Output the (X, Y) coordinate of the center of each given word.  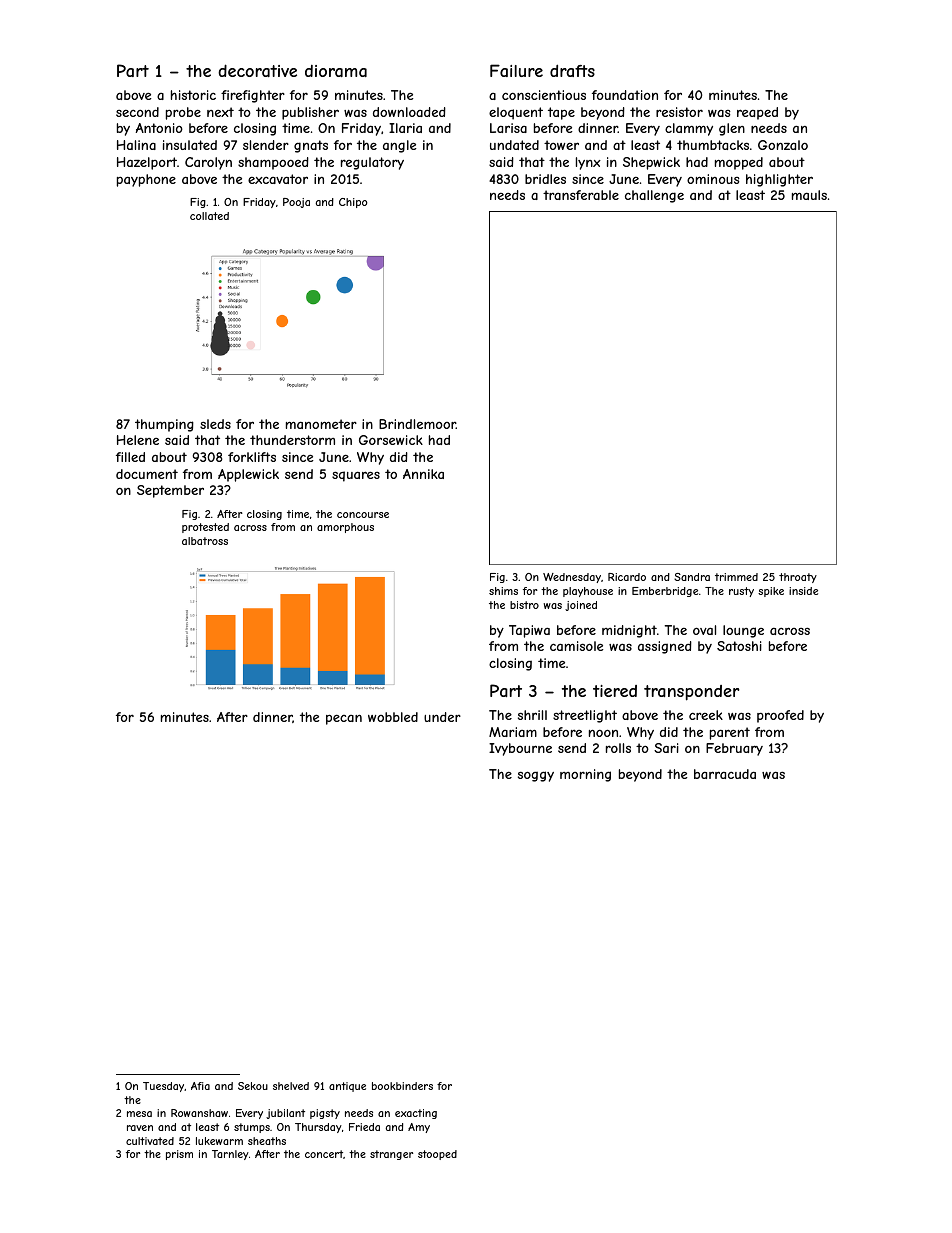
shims (503, 591)
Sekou (253, 1086)
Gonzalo (783, 145)
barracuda (725, 774)
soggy (536, 776)
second (137, 112)
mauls (809, 195)
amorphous (345, 528)
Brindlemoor (417, 424)
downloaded (409, 112)
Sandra (692, 577)
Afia (200, 1086)
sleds (215, 424)
